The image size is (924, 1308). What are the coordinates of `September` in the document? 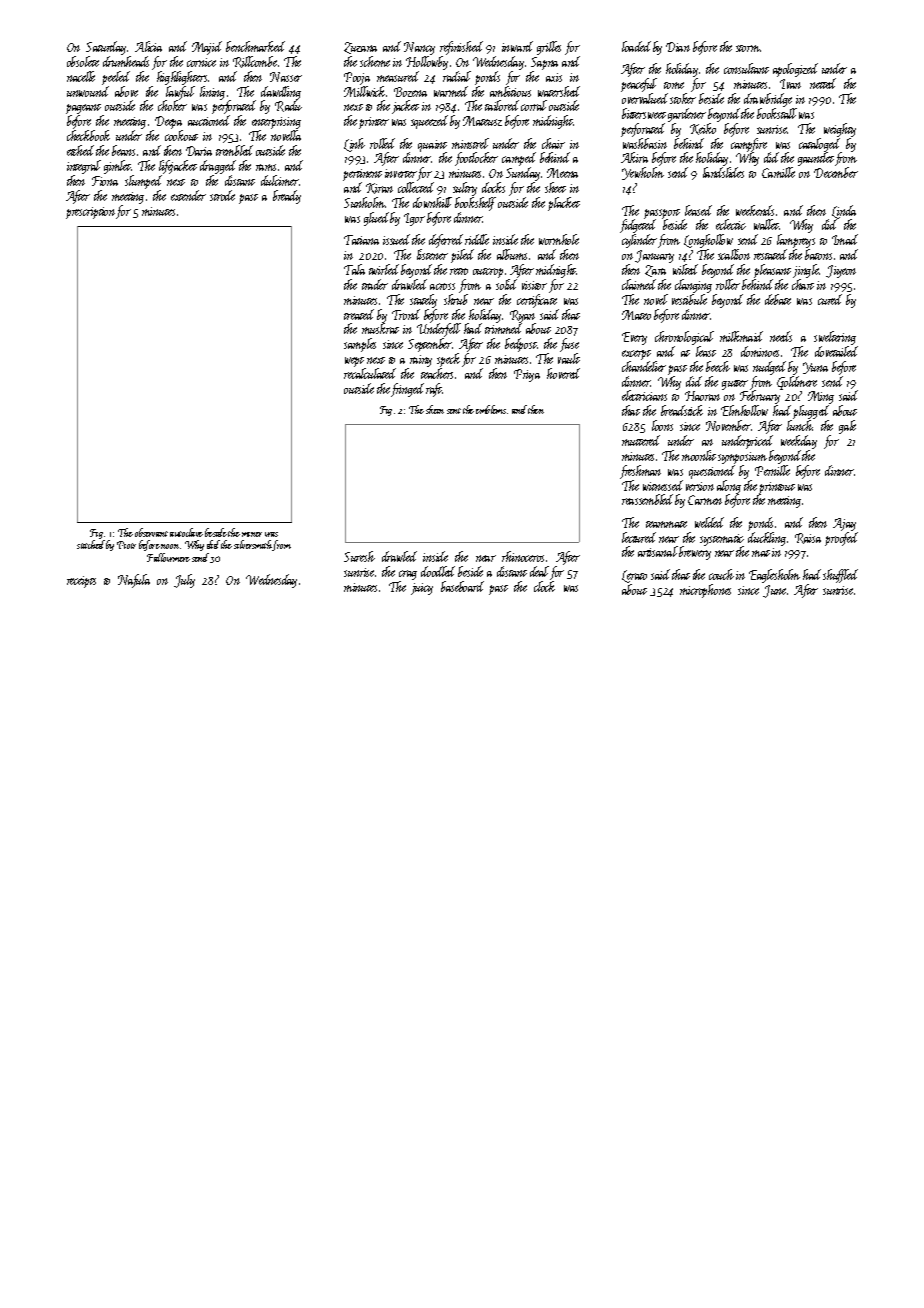 It's located at (430, 345).
